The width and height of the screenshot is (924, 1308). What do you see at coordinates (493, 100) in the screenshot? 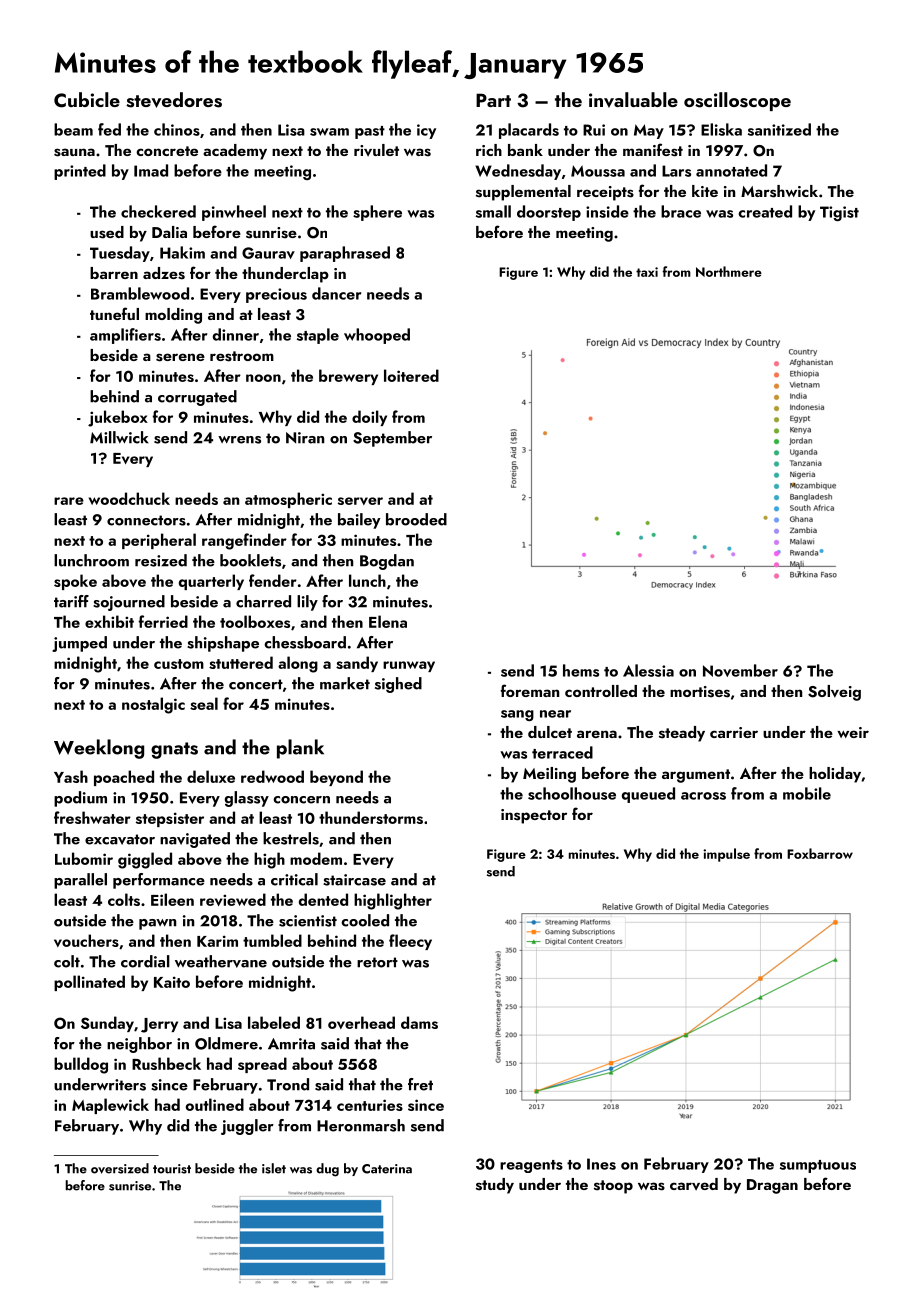
I see `Part` at bounding box center [493, 100].
